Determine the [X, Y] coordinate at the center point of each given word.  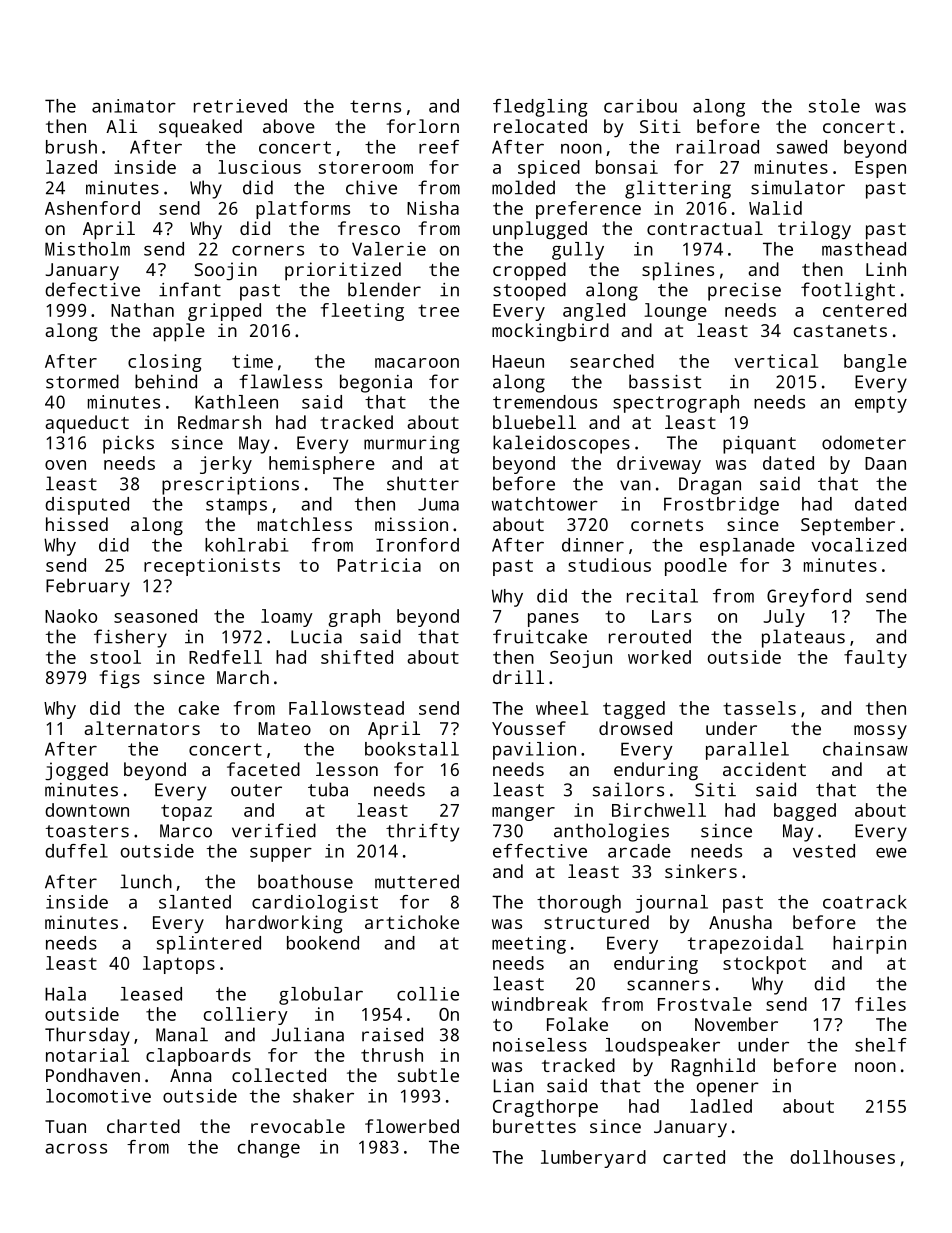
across [76, 1148]
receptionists [212, 567]
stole [834, 106]
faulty [875, 659]
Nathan [142, 310]
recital [662, 596]
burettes [534, 1126]
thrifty [422, 832]
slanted [195, 902]
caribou [640, 106]
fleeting [362, 312]
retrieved [240, 106]
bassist [665, 381]
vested [824, 851]
